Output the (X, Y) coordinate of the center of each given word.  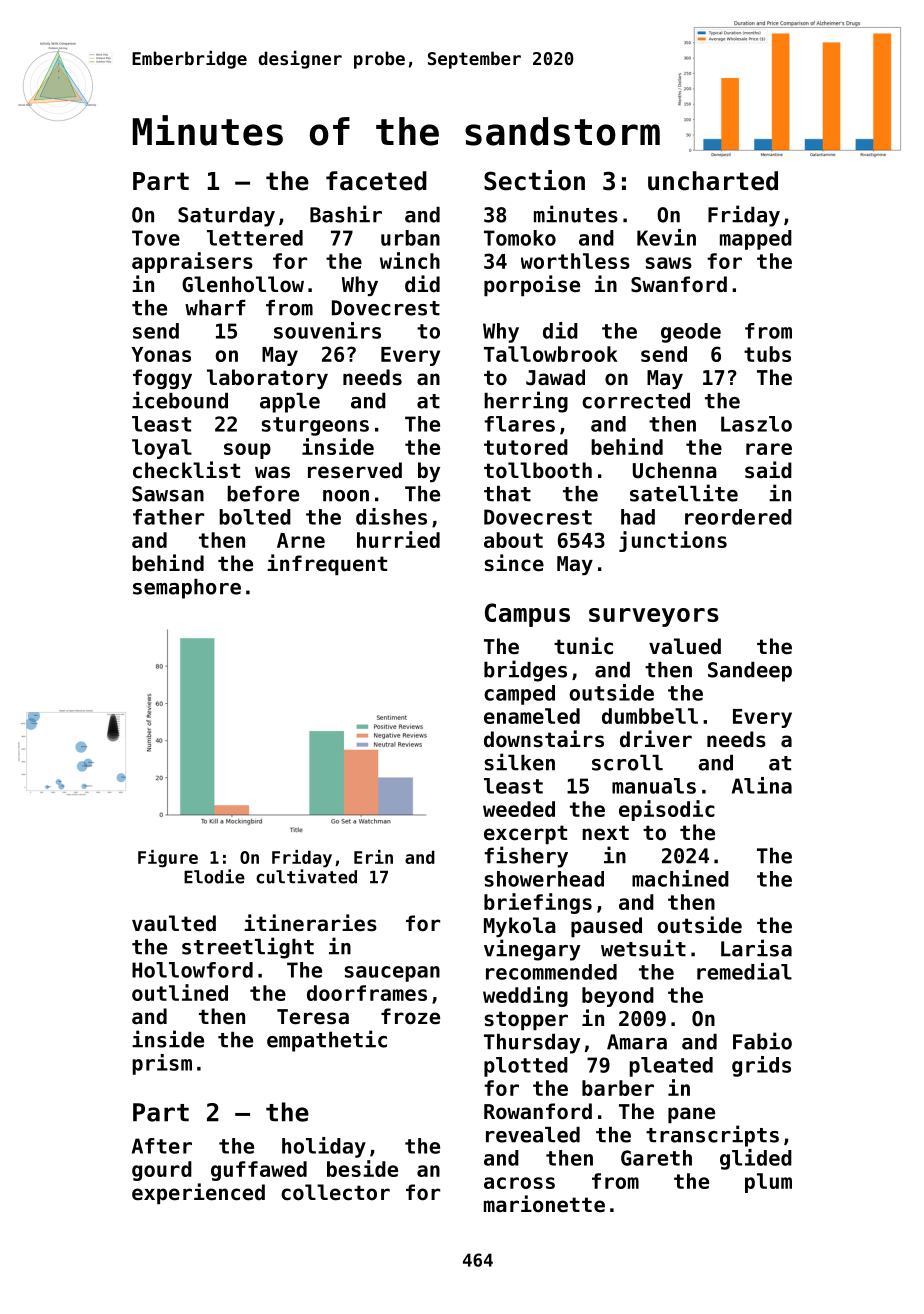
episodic (667, 810)
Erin (373, 857)
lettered (255, 238)
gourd (162, 1171)
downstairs (544, 739)
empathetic (327, 1041)
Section (534, 180)
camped (519, 695)
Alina (762, 785)
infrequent (327, 564)
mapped (756, 240)
